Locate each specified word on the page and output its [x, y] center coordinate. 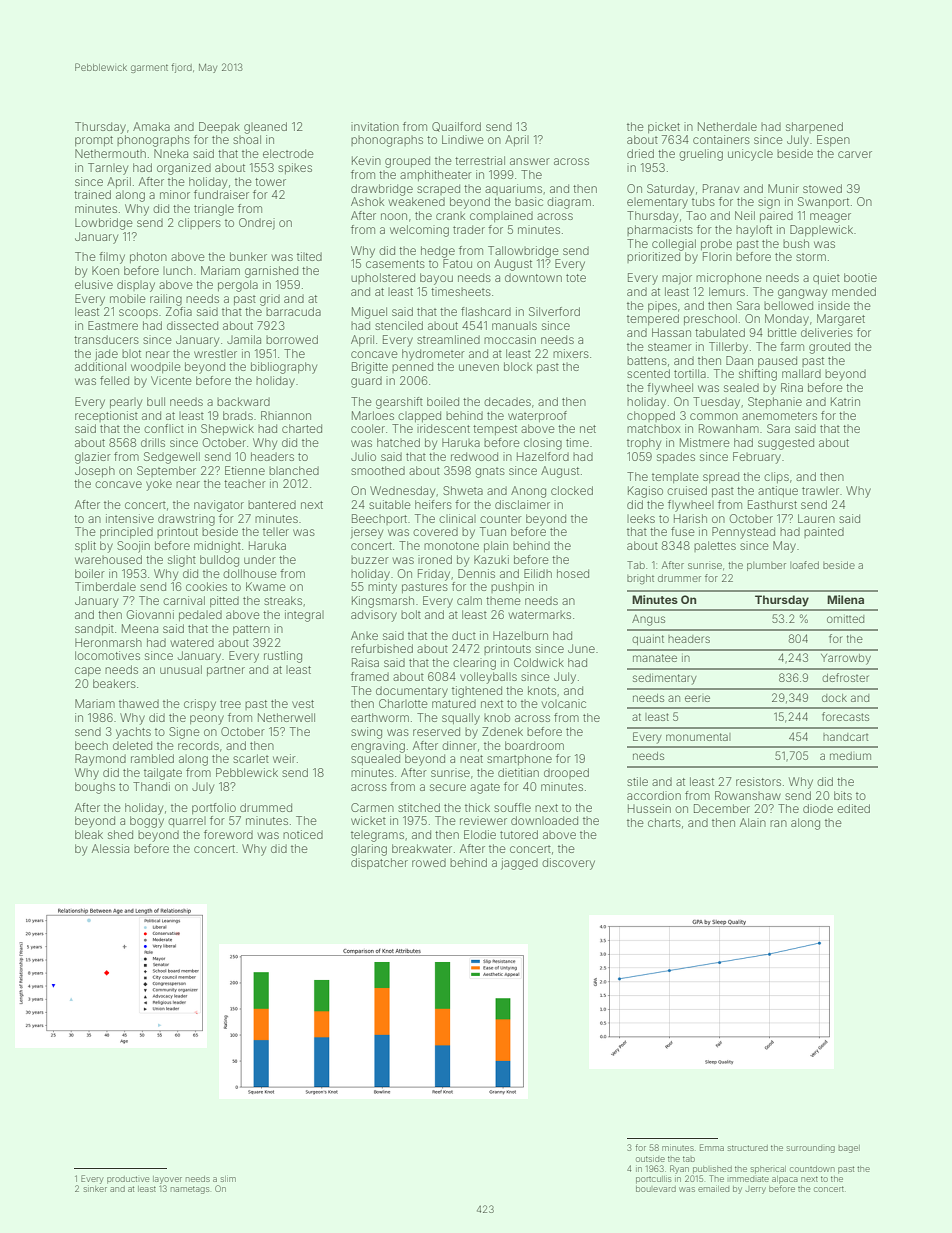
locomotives [107, 655]
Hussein [649, 808]
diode [818, 808]
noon [394, 216]
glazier [93, 458]
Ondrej [257, 224]
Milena [845, 599]
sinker [95, 1189]
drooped [566, 773]
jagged [519, 864]
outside [650, 1159]
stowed [822, 188]
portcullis [653, 1180]
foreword [228, 834]
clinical [457, 518]
